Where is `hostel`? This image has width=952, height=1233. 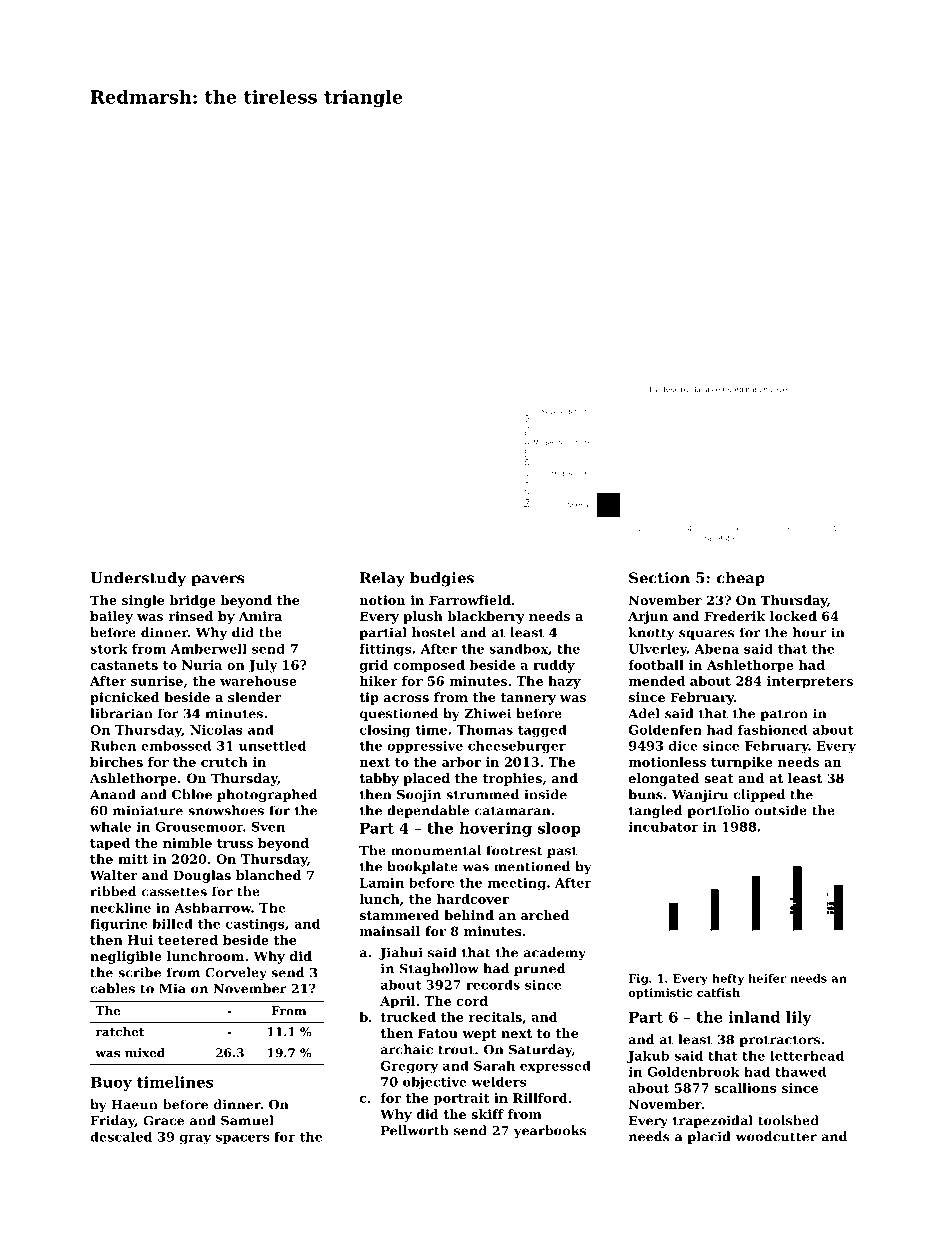
hostel is located at coordinates (433, 632).
